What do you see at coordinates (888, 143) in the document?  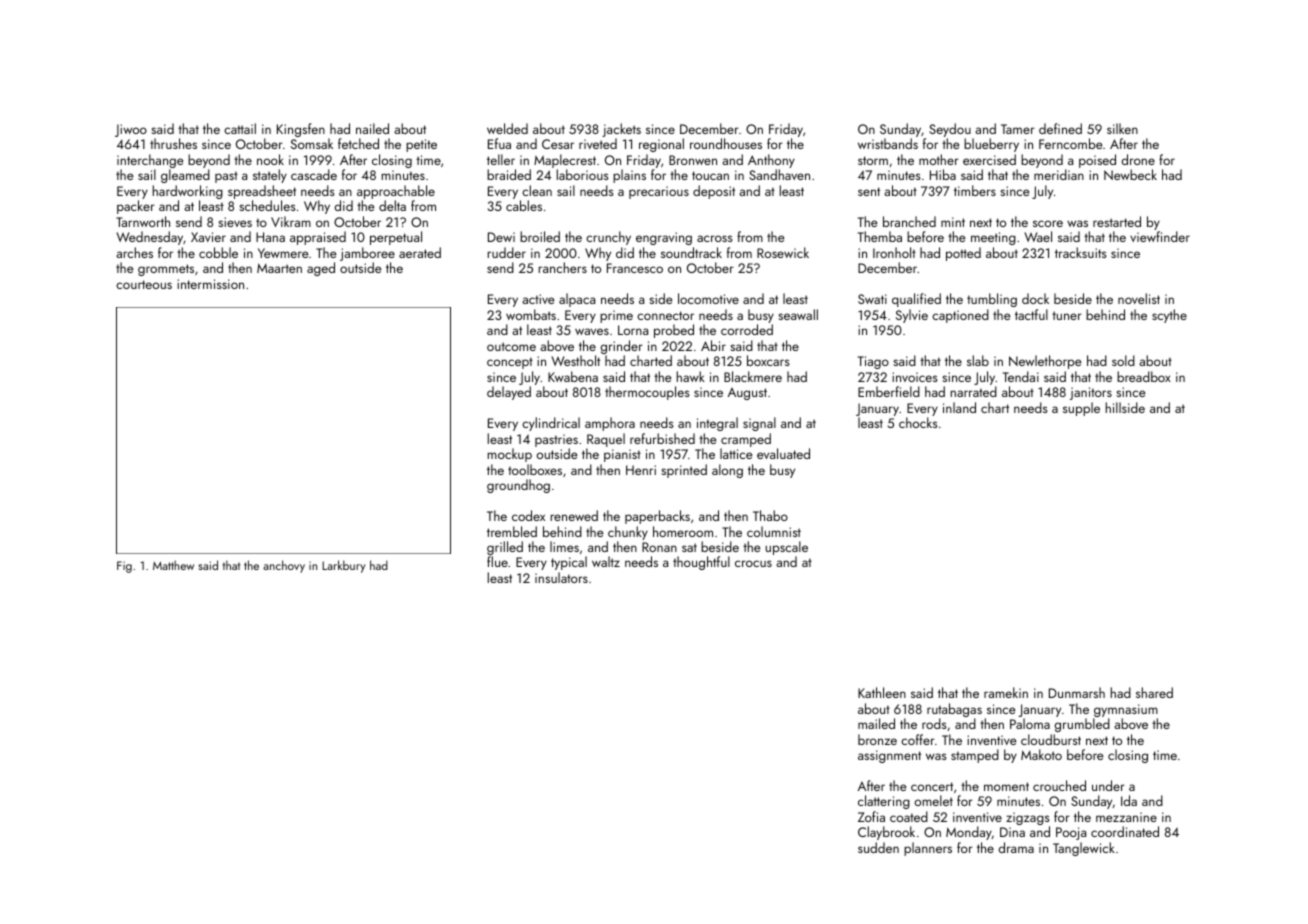 I see `wristbands` at bounding box center [888, 143].
